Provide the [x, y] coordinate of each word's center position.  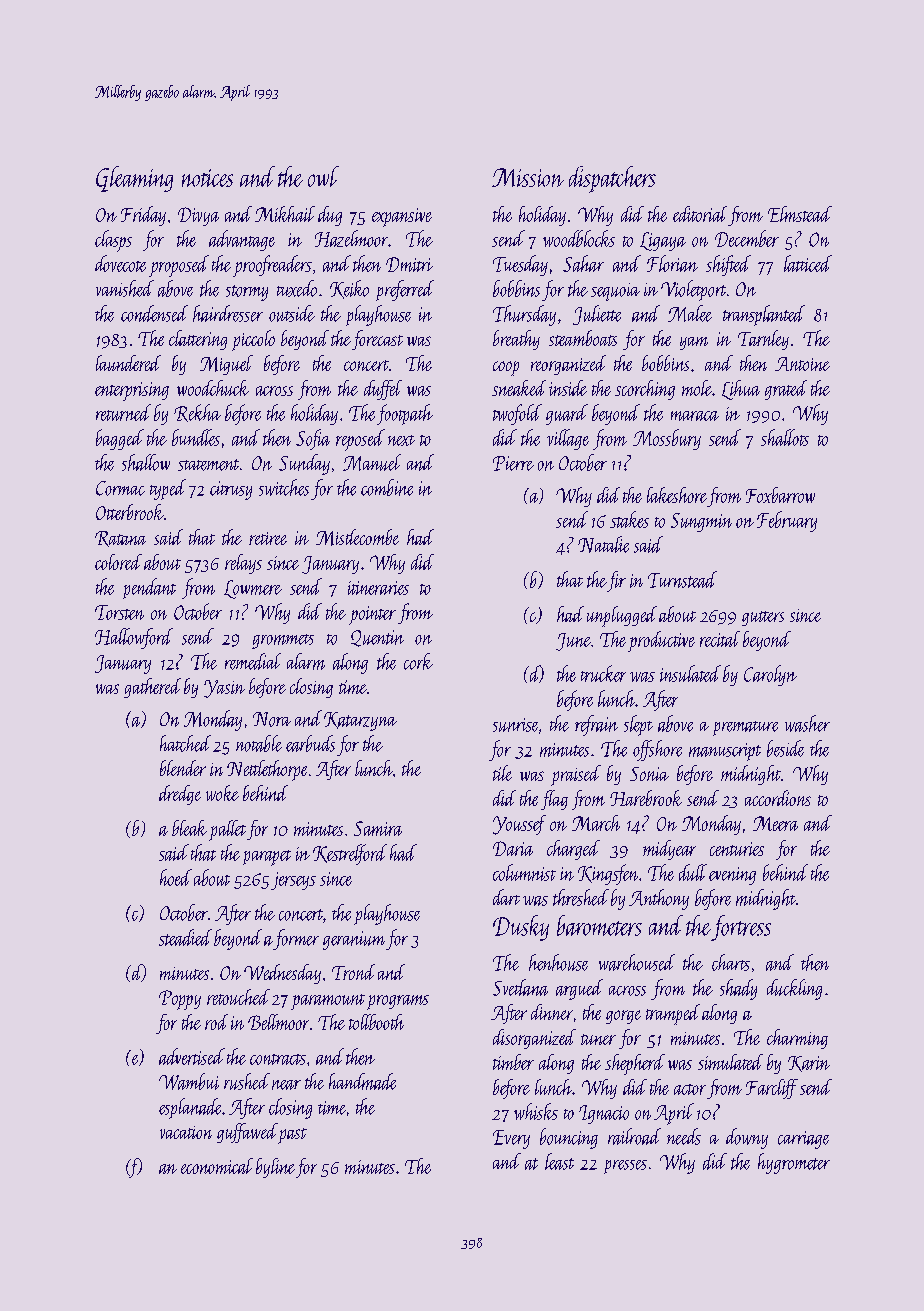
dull [693, 872]
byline [275, 1168]
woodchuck [213, 388]
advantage [242, 240]
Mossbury [667, 439]
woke [222, 793]
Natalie [603, 544]
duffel [383, 390]
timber [513, 1062]
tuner [598, 1039]
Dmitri [409, 264]
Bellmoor [278, 1022]
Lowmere [253, 589]
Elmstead [800, 214]
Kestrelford [350, 854]
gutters [763, 618]
